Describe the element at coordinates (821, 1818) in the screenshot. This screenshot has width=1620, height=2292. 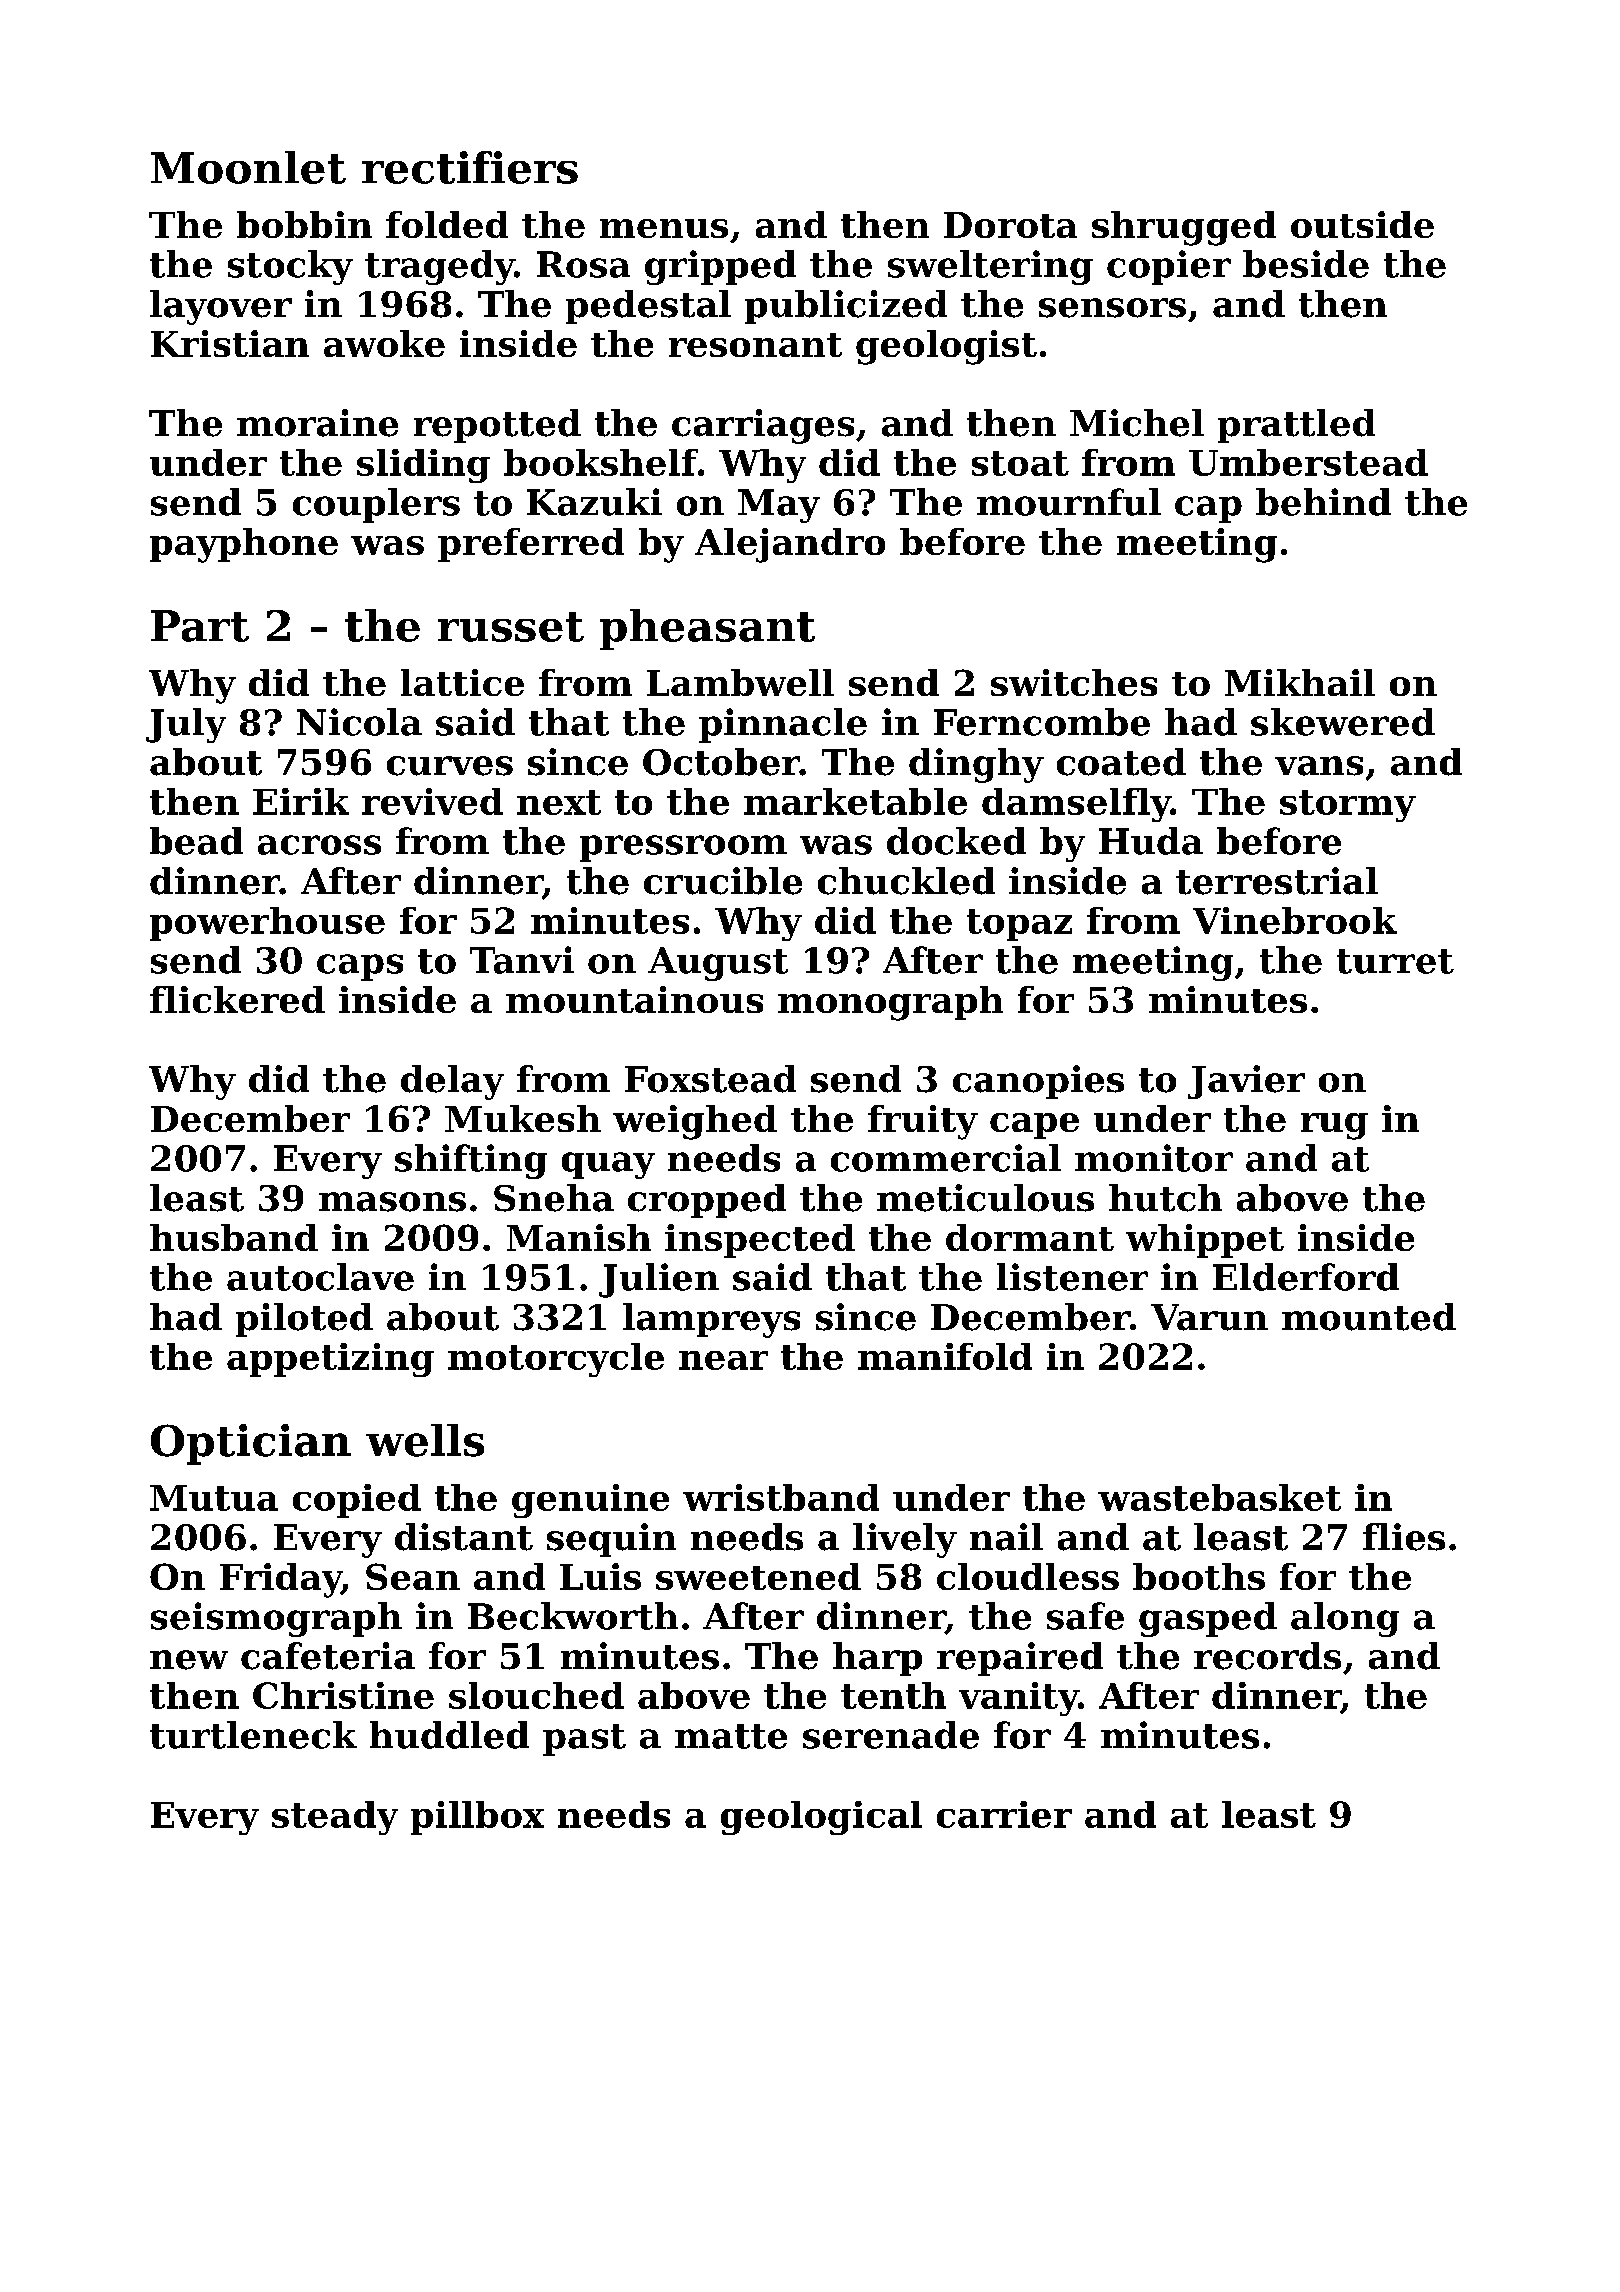
I see `geological` at that location.
